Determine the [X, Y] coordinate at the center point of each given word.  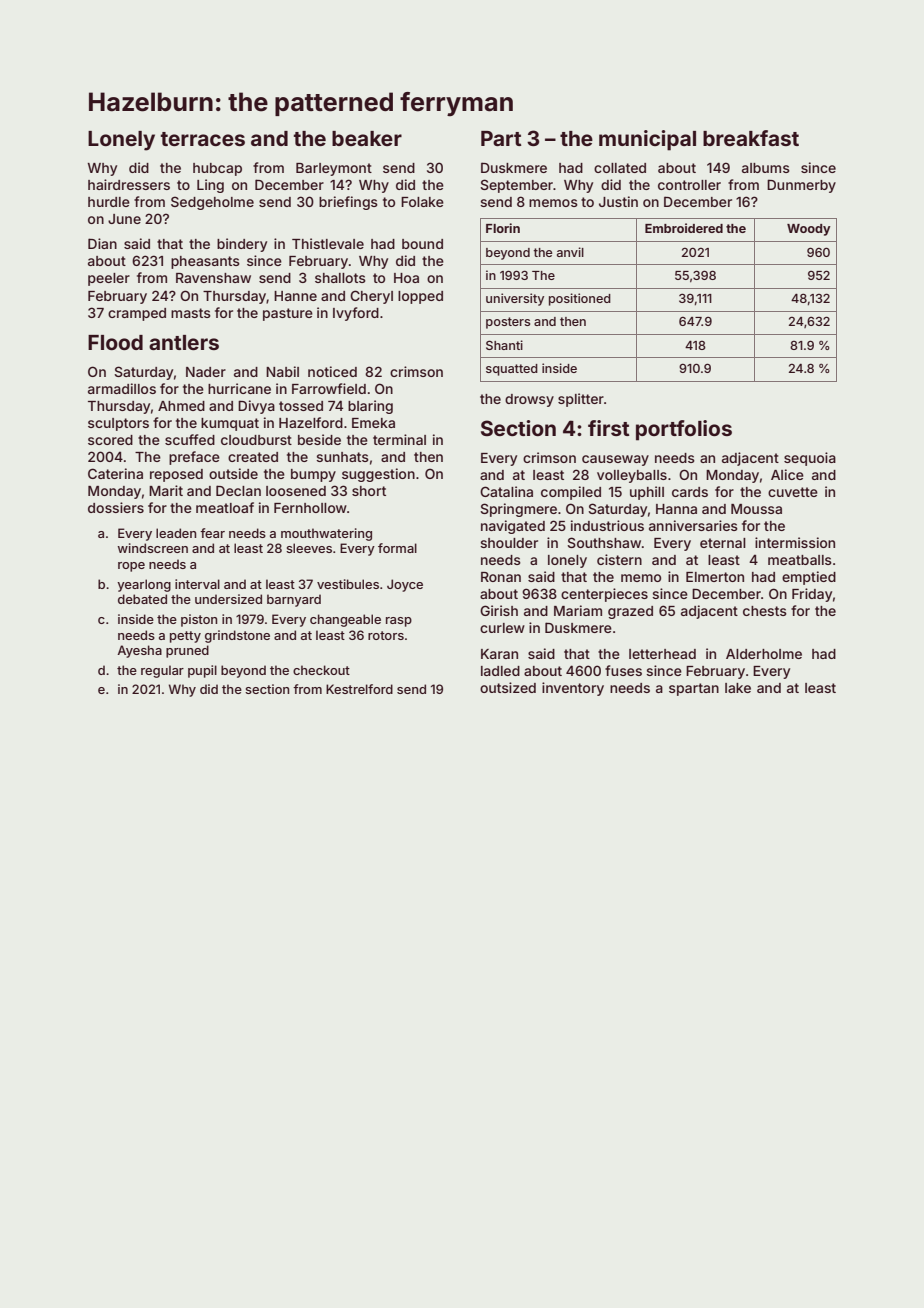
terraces [203, 139]
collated [620, 168]
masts [191, 313]
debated [142, 599]
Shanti [504, 345]
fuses [623, 670]
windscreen [152, 548]
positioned [580, 299]
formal [397, 548]
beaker [367, 138]
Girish [499, 610]
